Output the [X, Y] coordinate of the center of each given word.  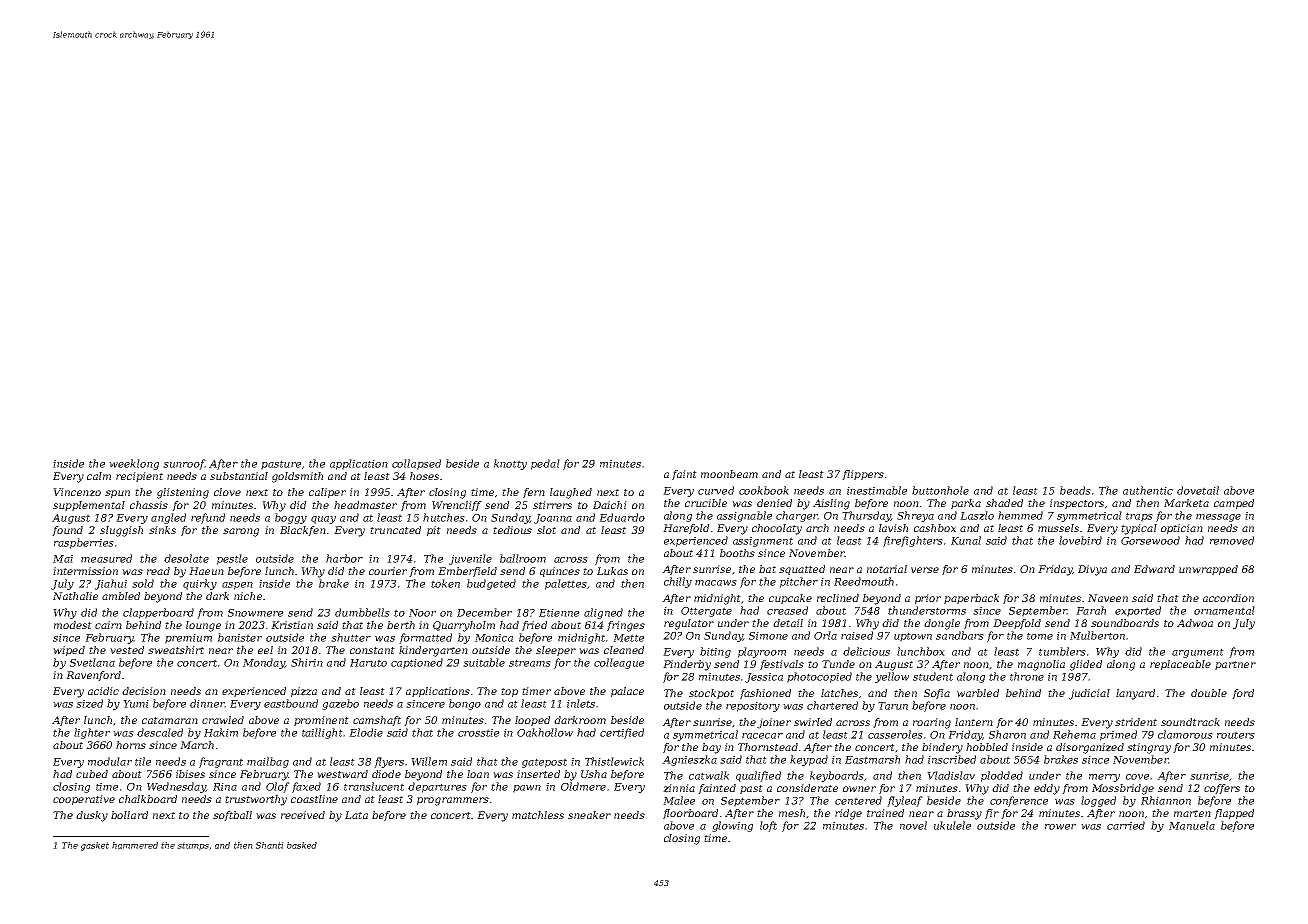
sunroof [184, 464]
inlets [581, 703]
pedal [545, 464]
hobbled [987, 747]
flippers [863, 475]
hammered [135, 845]
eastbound [291, 703]
